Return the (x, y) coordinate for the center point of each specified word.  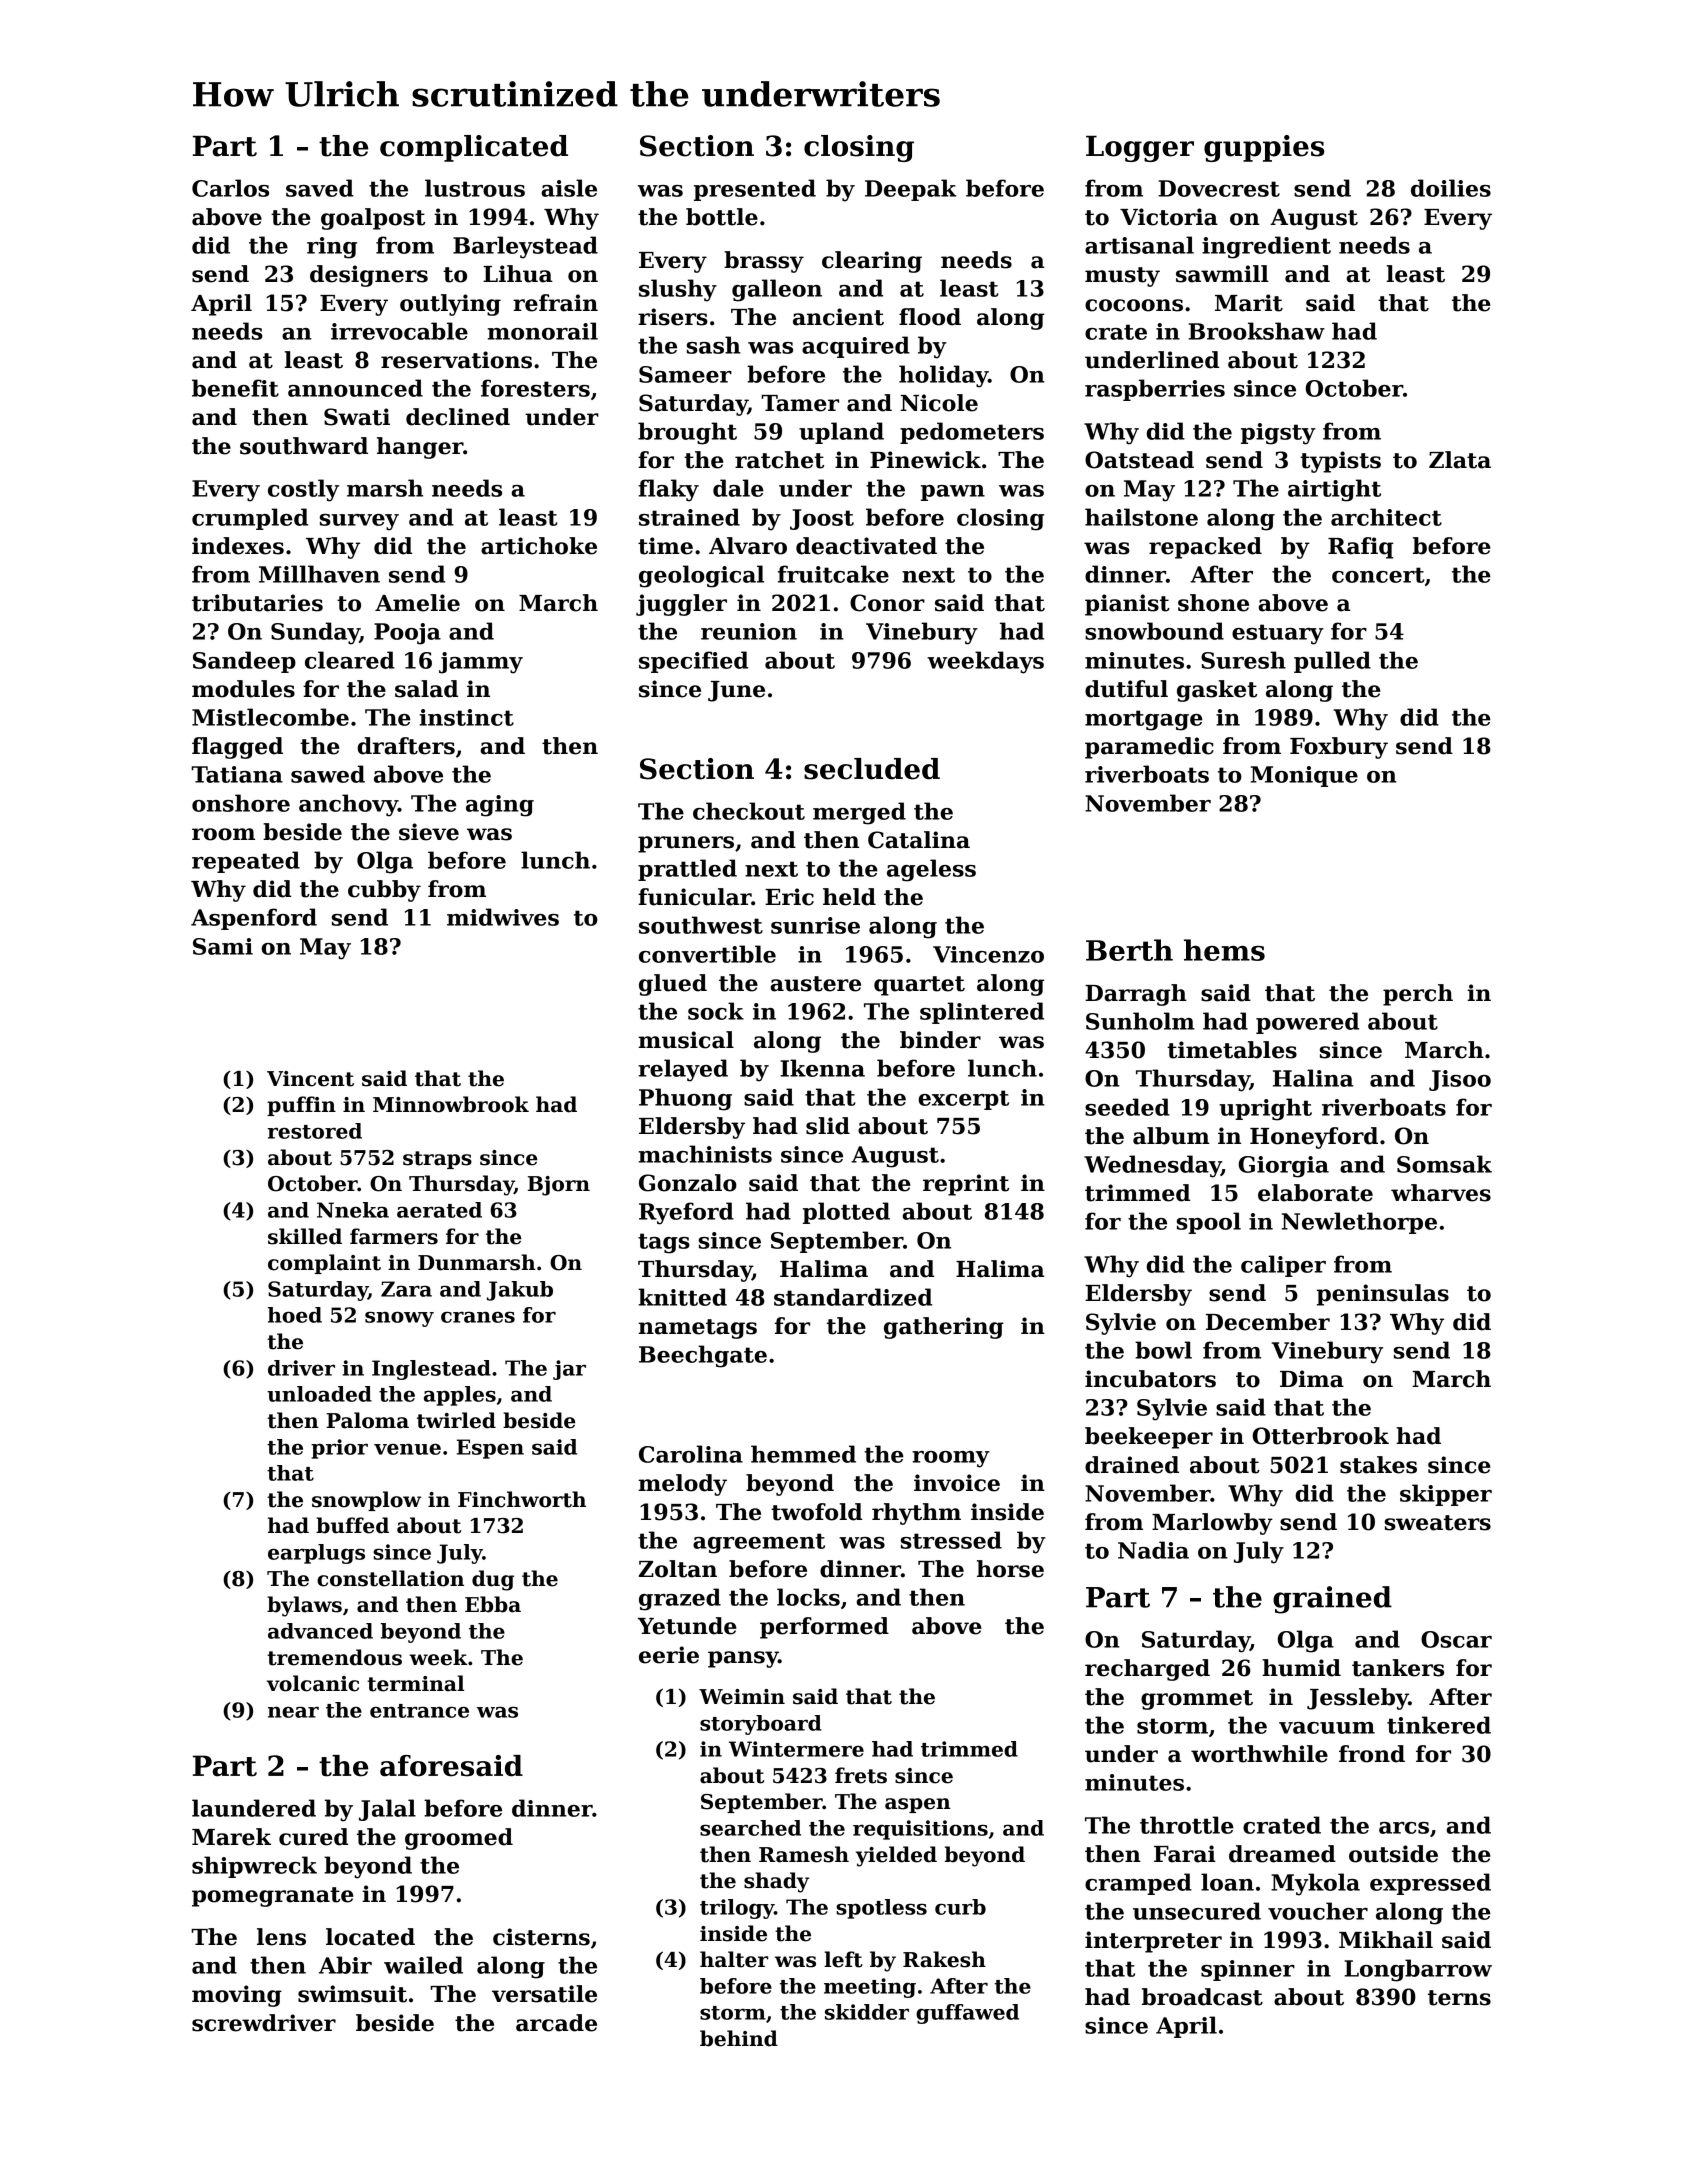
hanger (420, 448)
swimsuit (352, 1994)
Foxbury (1339, 748)
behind (739, 2038)
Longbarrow (1418, 1970)
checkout (749, 811)
